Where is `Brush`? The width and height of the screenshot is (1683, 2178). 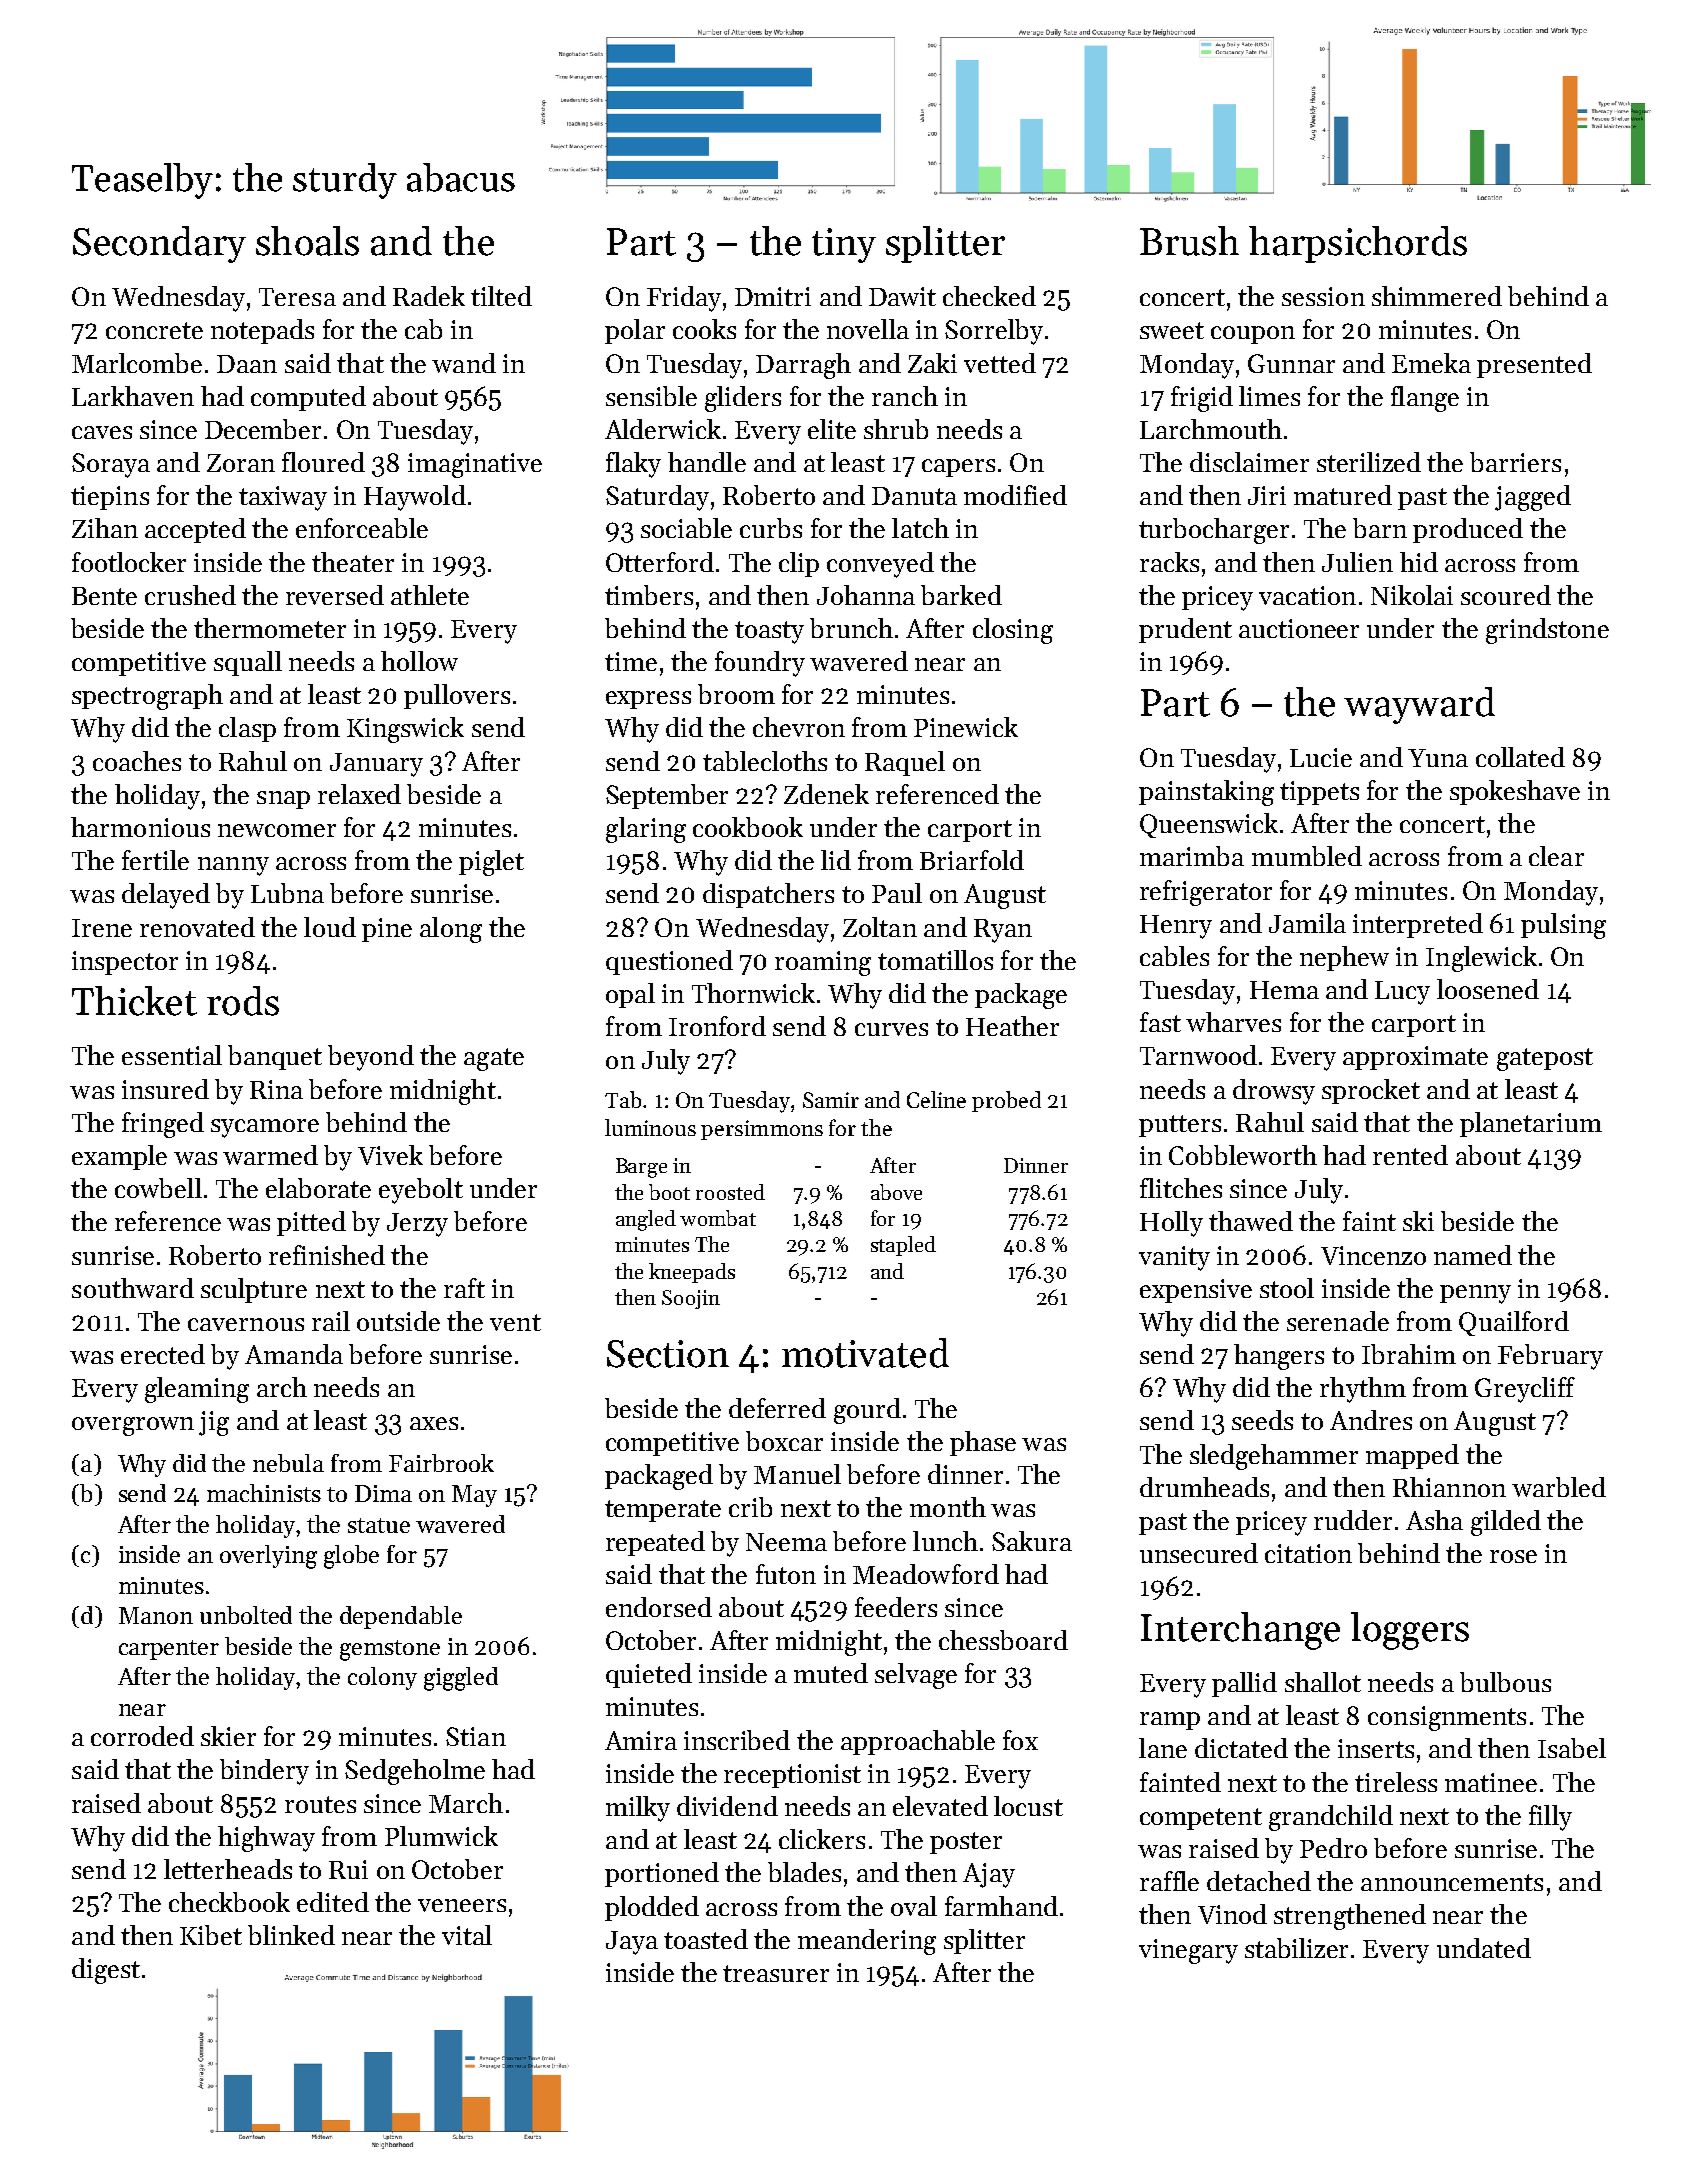 Brush is located at coordinates (1189, 241).
